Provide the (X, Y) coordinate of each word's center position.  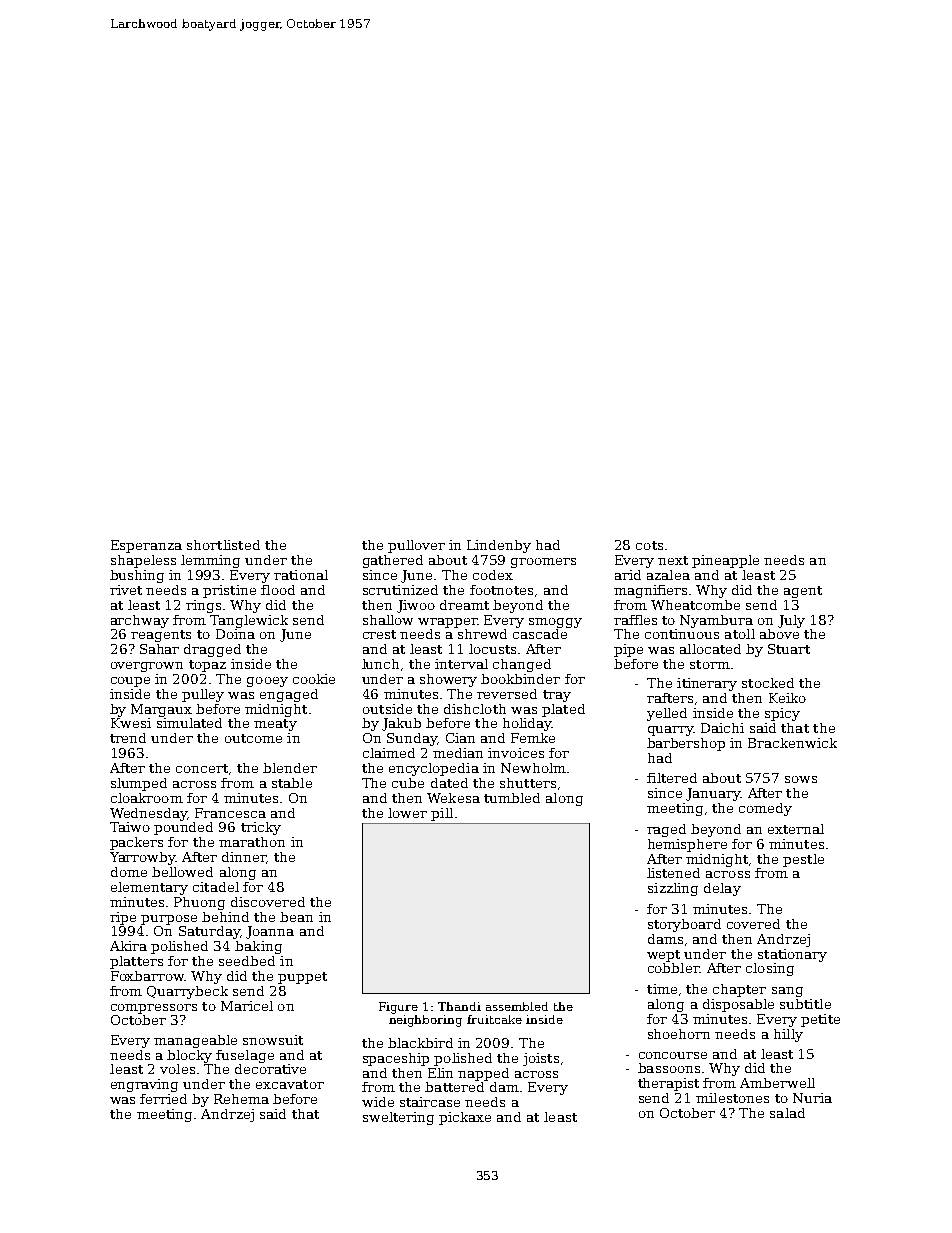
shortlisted (223, 545)
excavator (290, 1084)
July (791, 621)
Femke (533, 738)
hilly (788, 1035)
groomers (543, 563)
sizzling (673, 889)
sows (801, 779)
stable (292, 783)
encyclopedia (434, 769)
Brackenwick (792, 743)
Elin (440, 1073)
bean (296, 917)
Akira (128, 946)
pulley (203, 695)
